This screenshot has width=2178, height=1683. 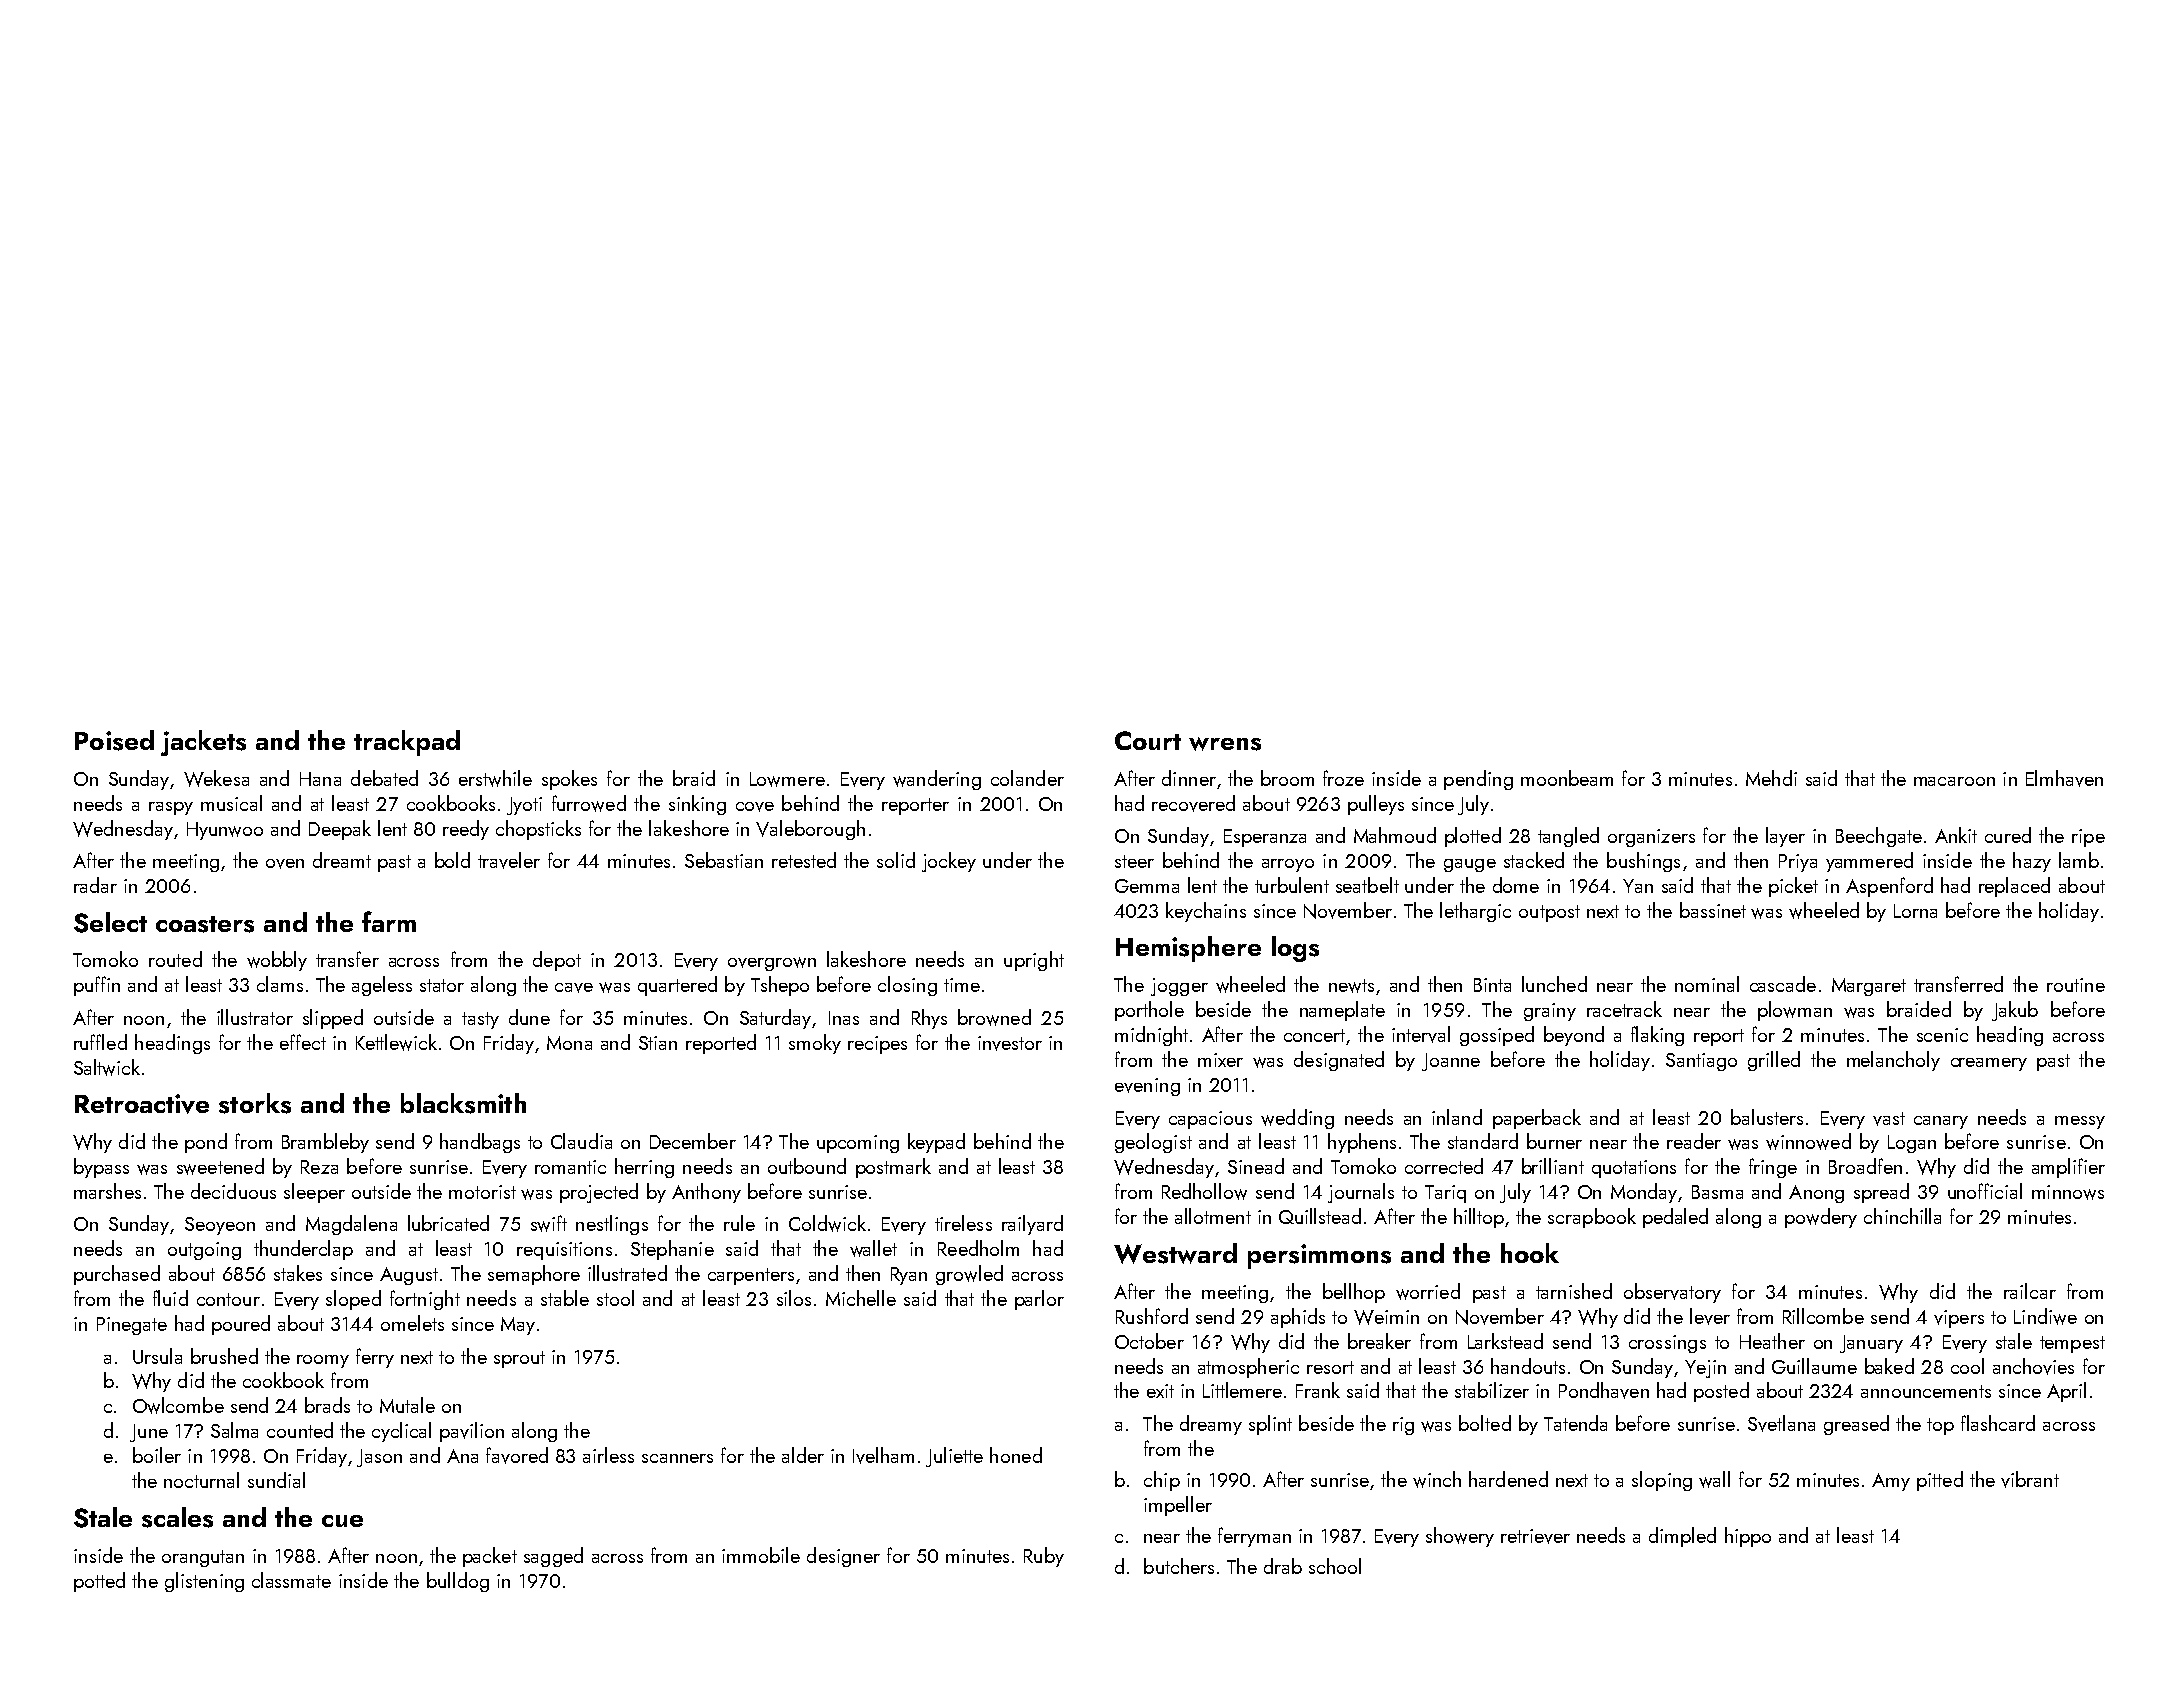 I want to click on splint, so click(x=1270, y=1425).
